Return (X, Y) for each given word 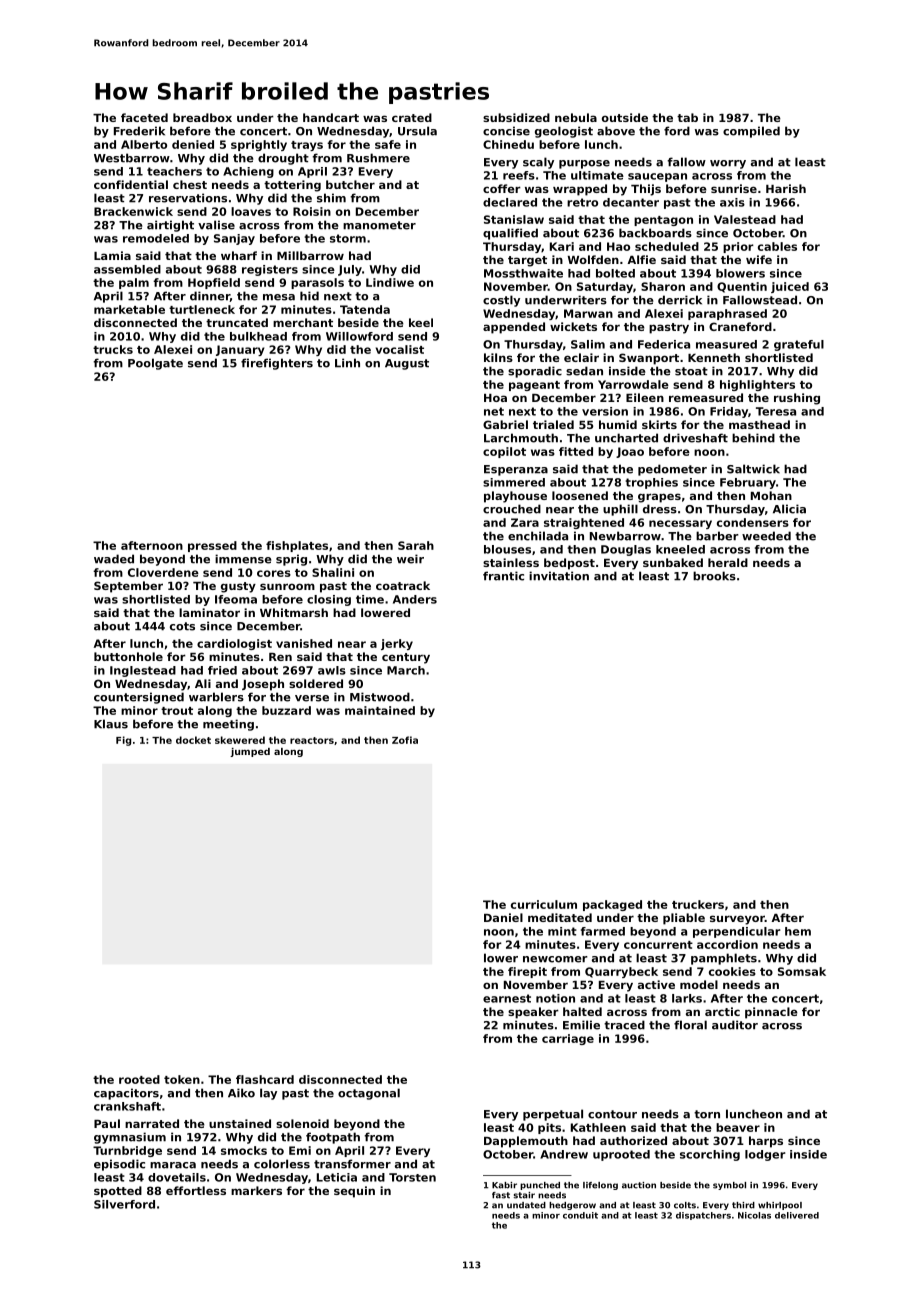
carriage (568, 1039)
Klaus (111, 724)
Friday (729, 412)
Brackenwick (133, 211)
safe (388, 144)
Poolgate (155, 364)
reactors (312, 740)
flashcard (265, 1079)
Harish (786, 188)
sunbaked (673, 562)
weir (410, 559)
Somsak (802, 971)
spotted (118, 1192)
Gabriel (505, 424)
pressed (212, 546)
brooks (714, 576)
